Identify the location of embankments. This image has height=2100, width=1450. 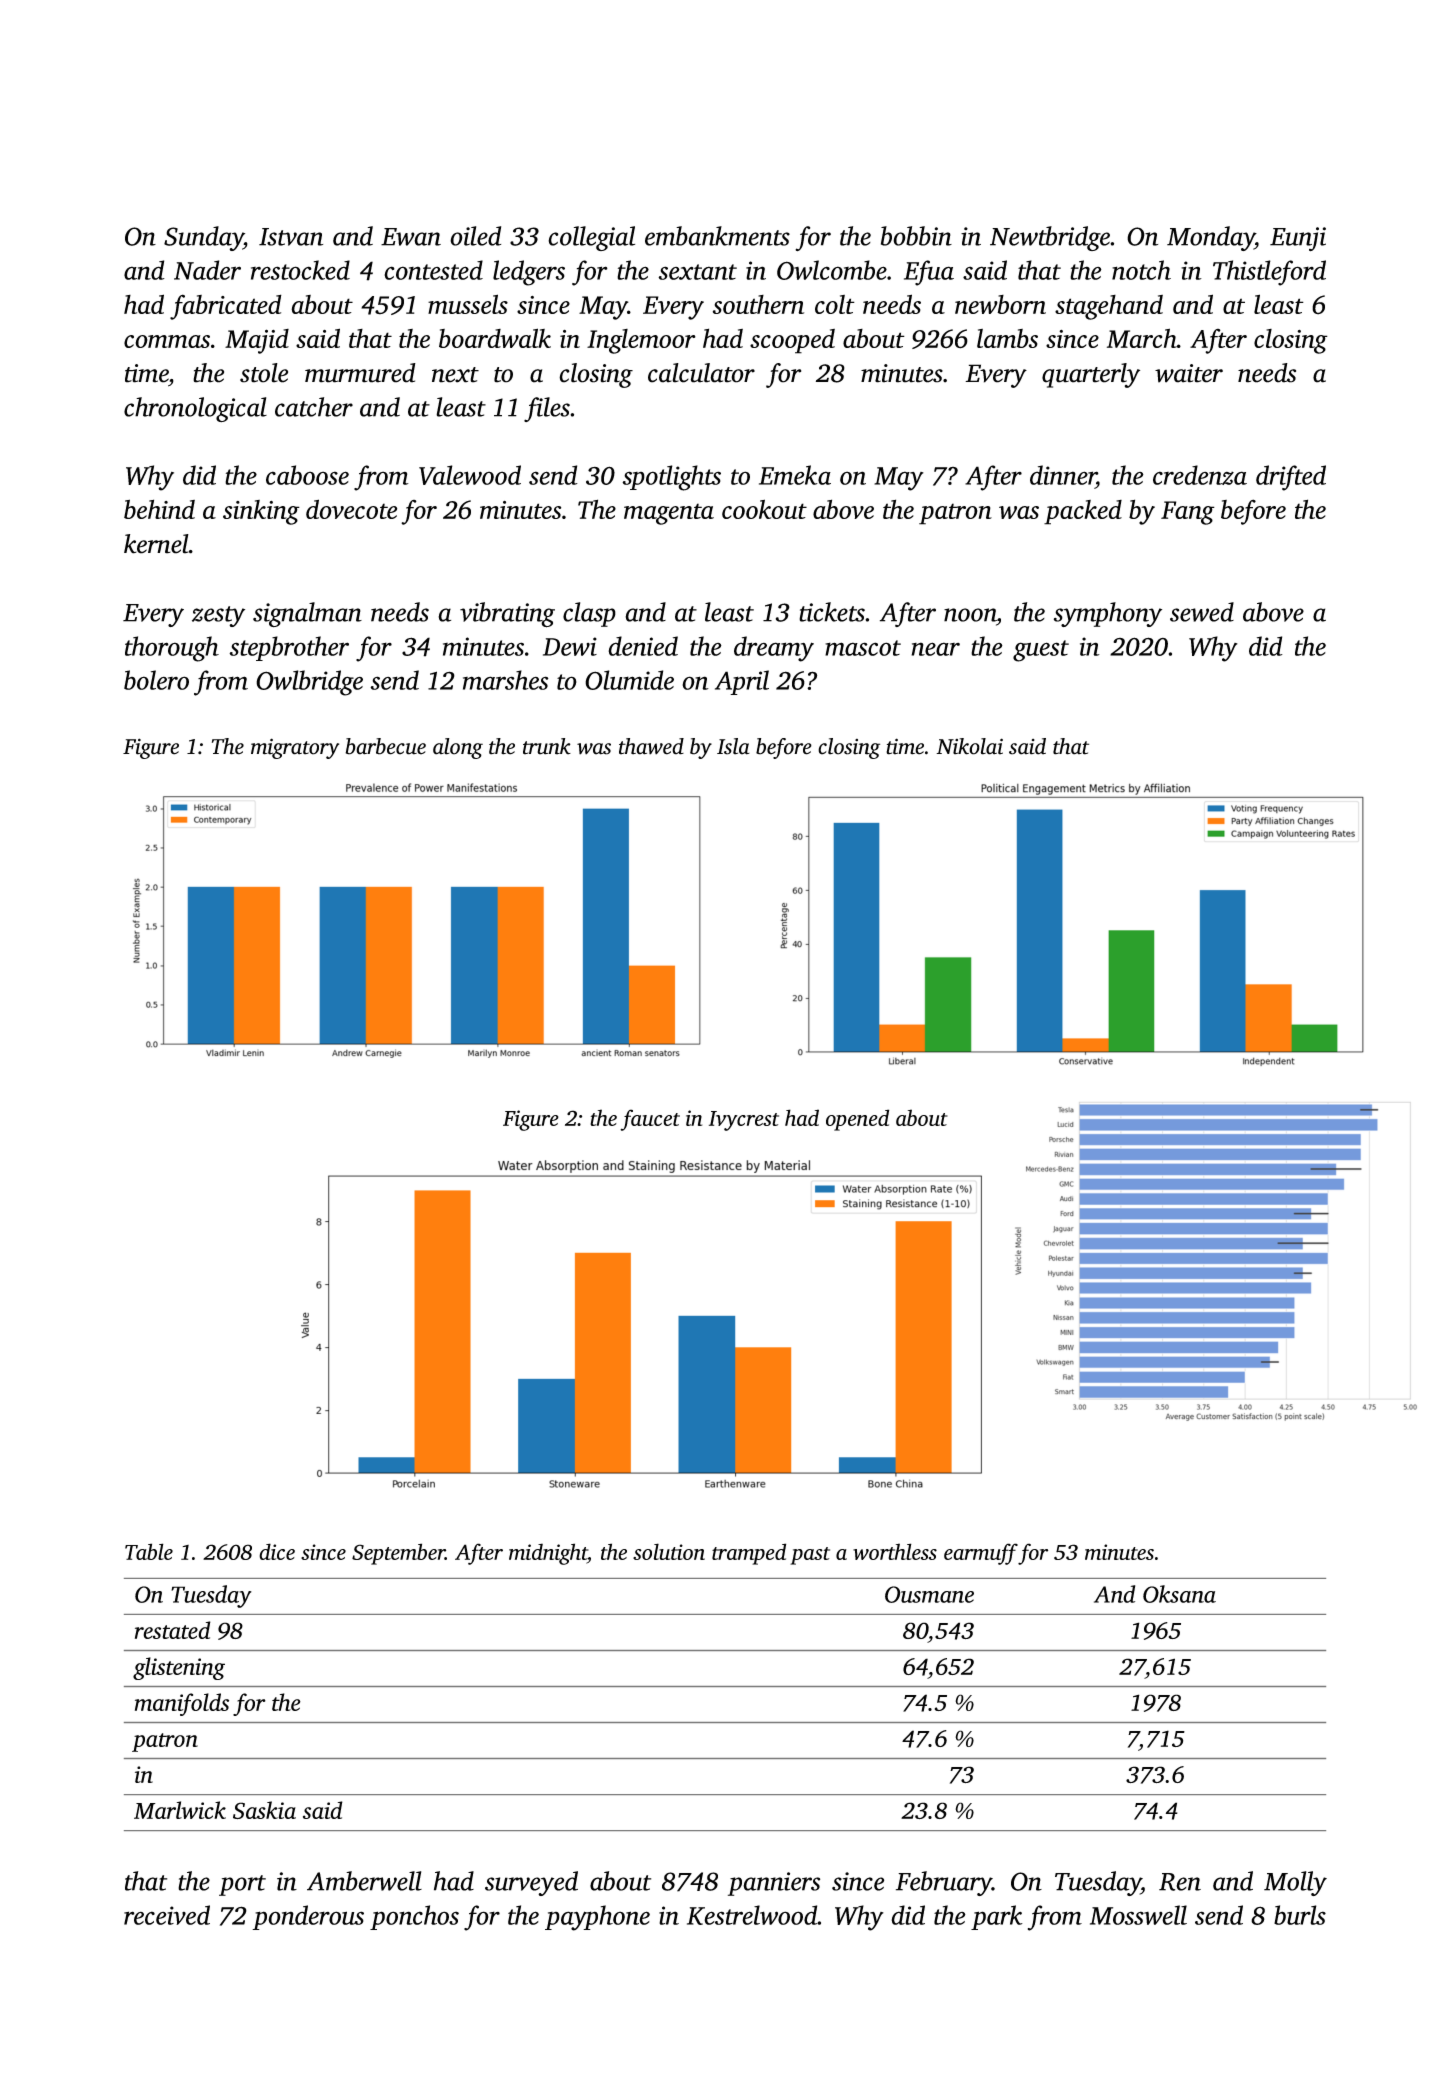
(717, 236).
